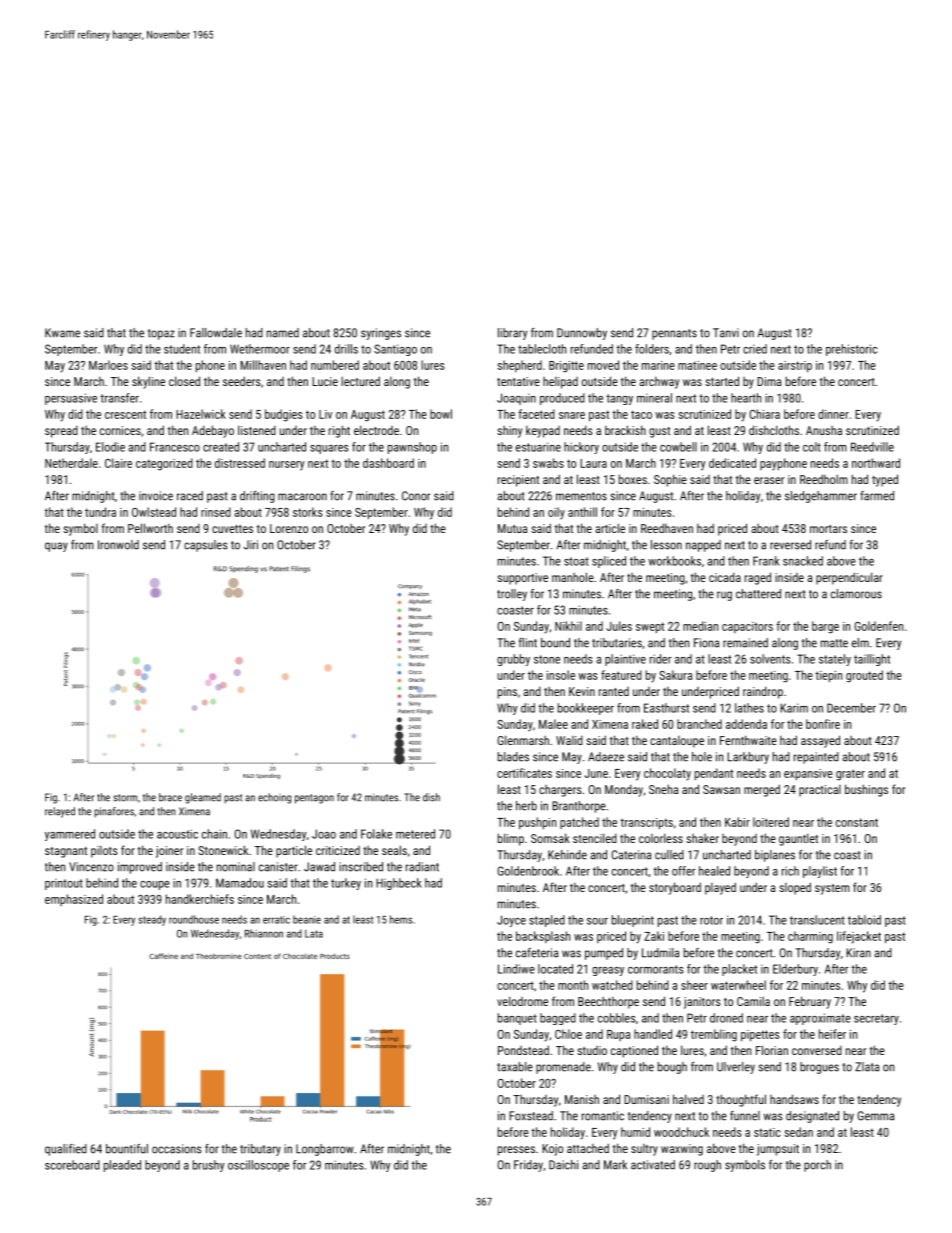  Describe the element at coordinates (617, 1018) in the document. I see `cobbles` at that location.
